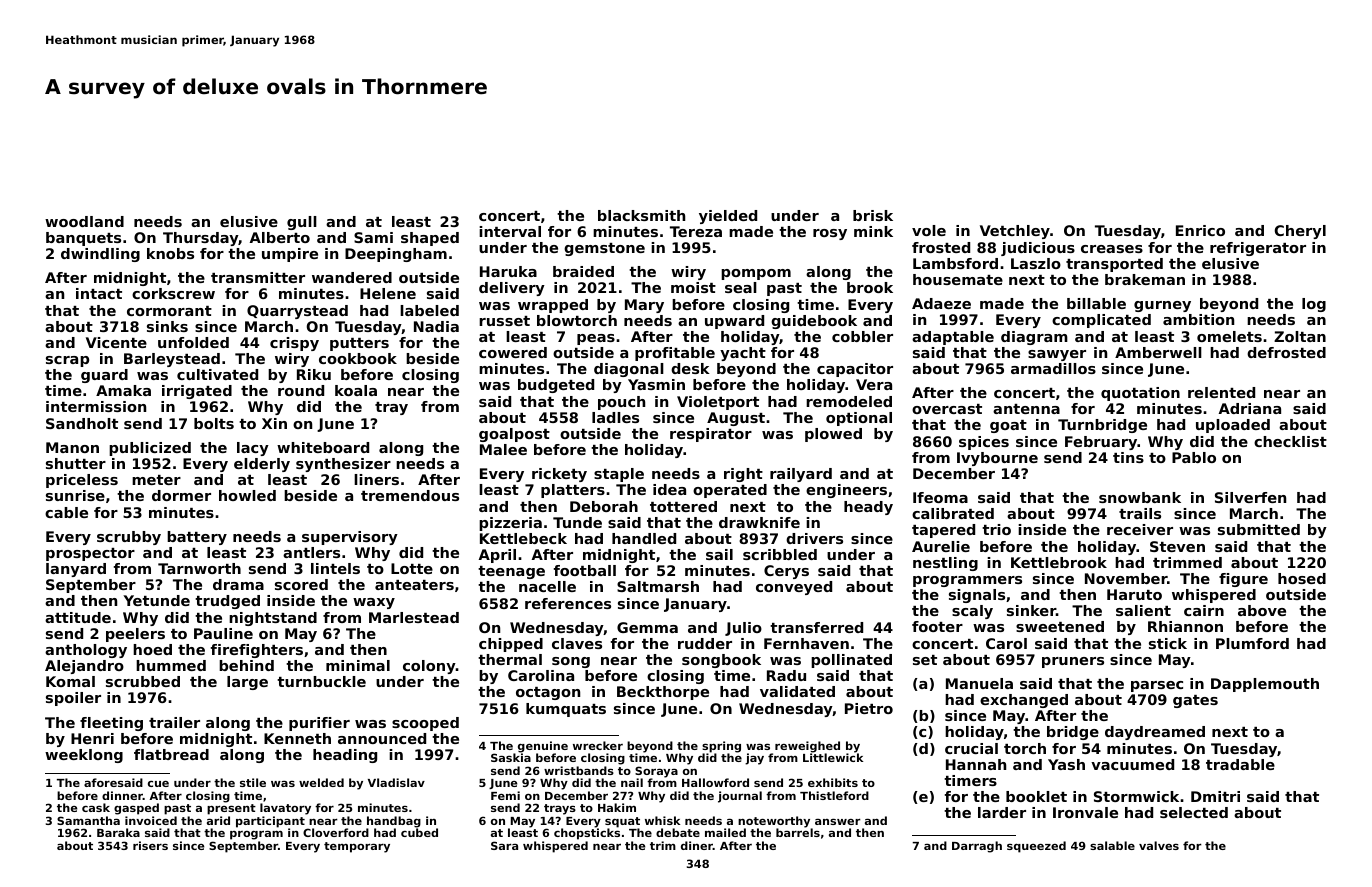 This document has width=1372, height=887. I want to click on delivery, so click(512, 289).
